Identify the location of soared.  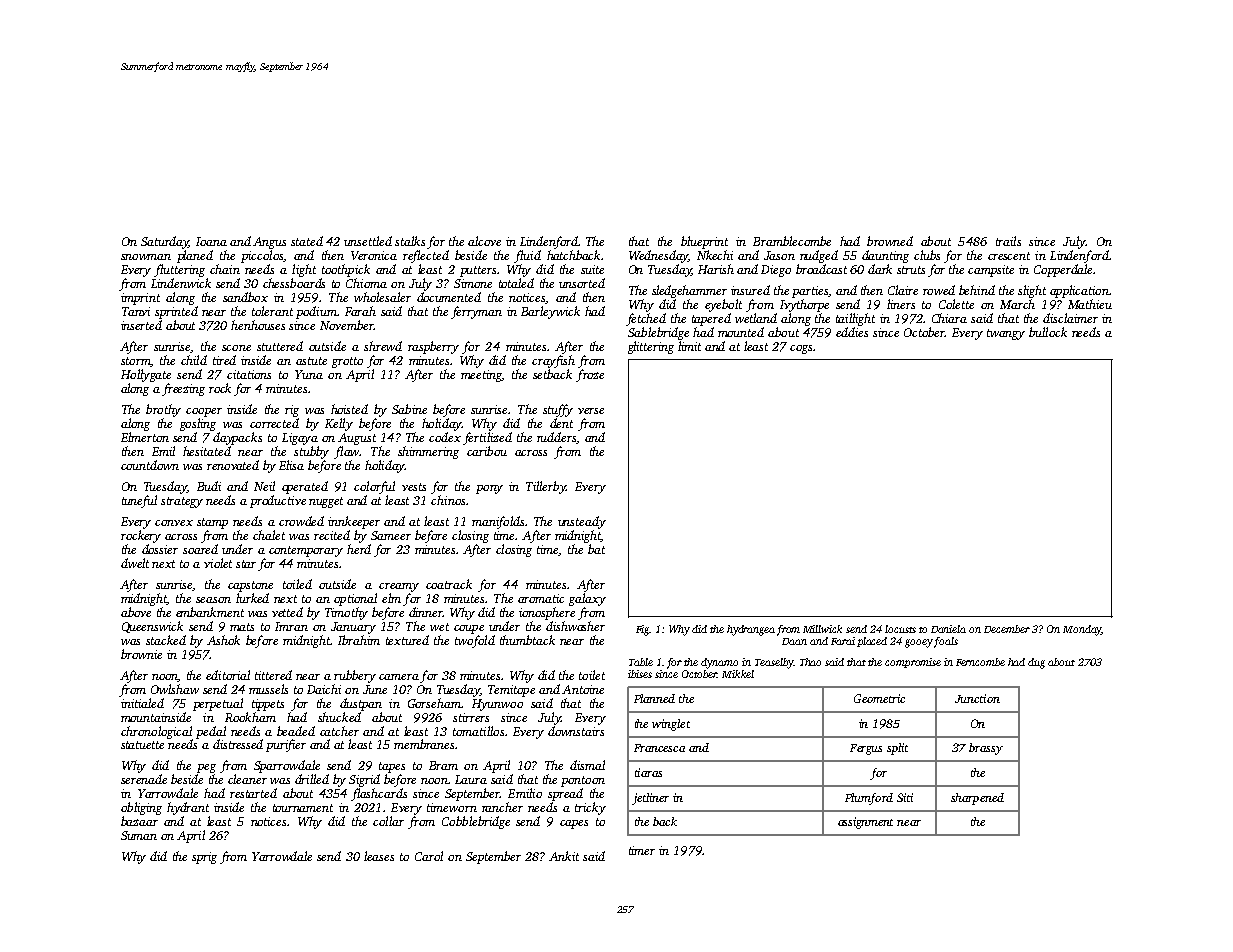
(200, 549).
